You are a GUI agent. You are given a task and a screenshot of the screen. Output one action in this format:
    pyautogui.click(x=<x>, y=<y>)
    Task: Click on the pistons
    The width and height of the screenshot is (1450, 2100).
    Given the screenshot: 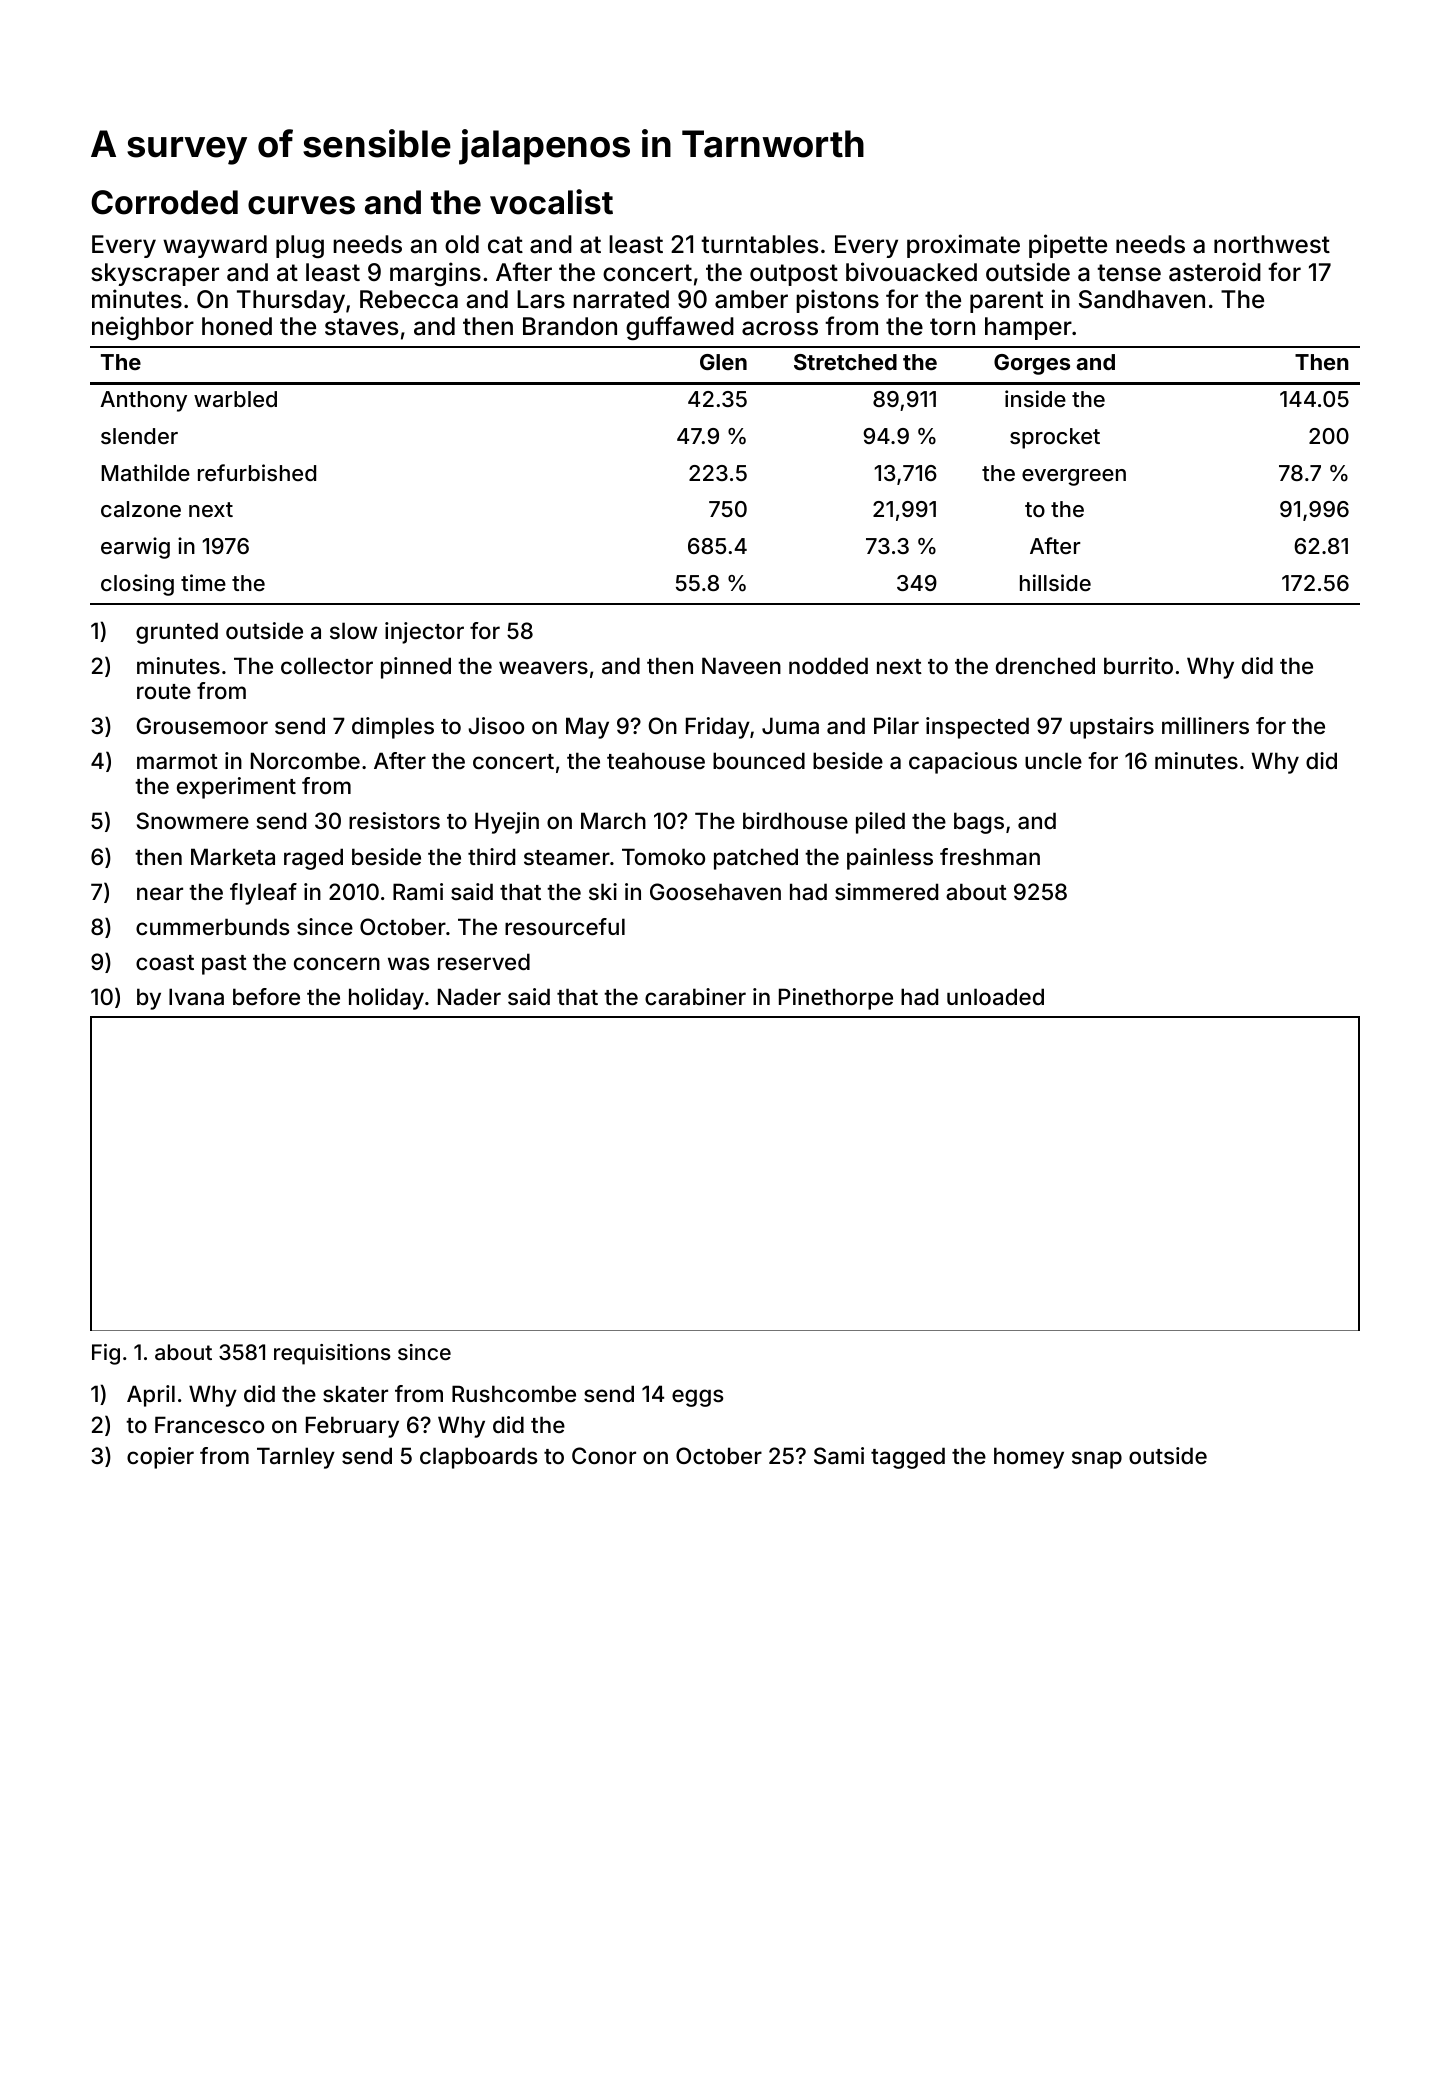 What is the action you would take?
    pyautogui.click(x=837, y=301)
